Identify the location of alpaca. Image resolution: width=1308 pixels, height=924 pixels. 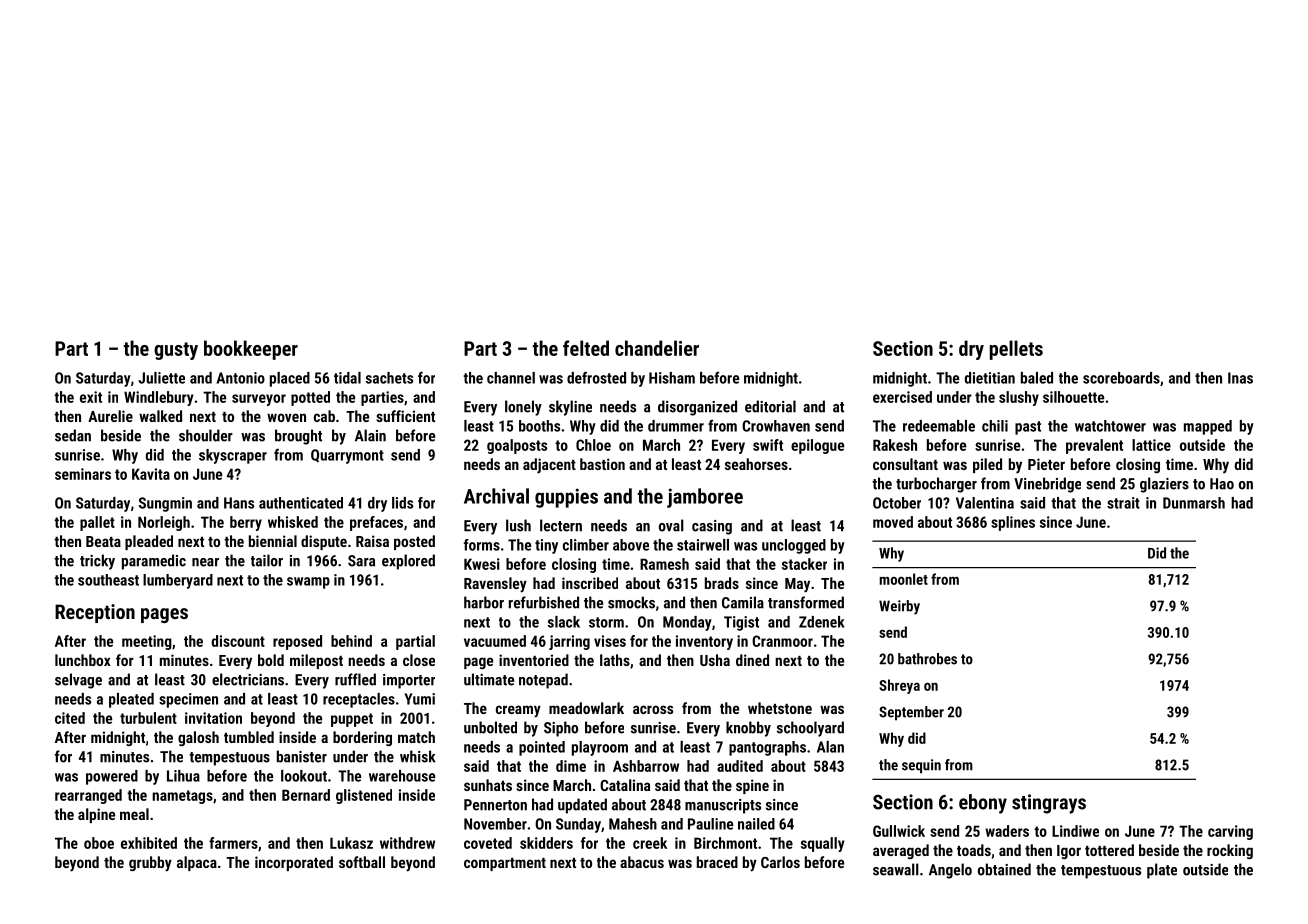
(197, 863).
